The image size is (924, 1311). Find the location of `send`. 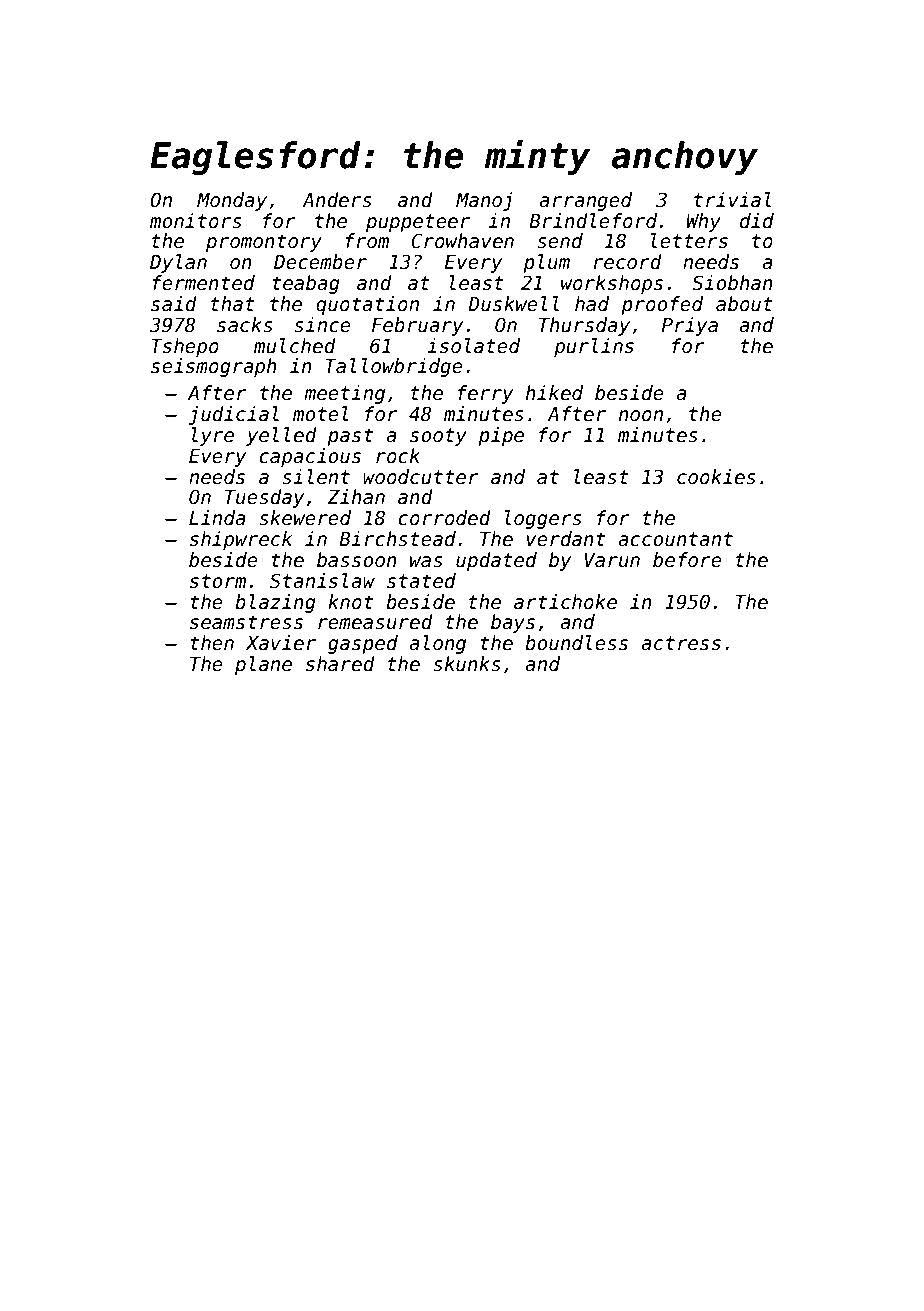

send is located at coordinates (560, 241).
